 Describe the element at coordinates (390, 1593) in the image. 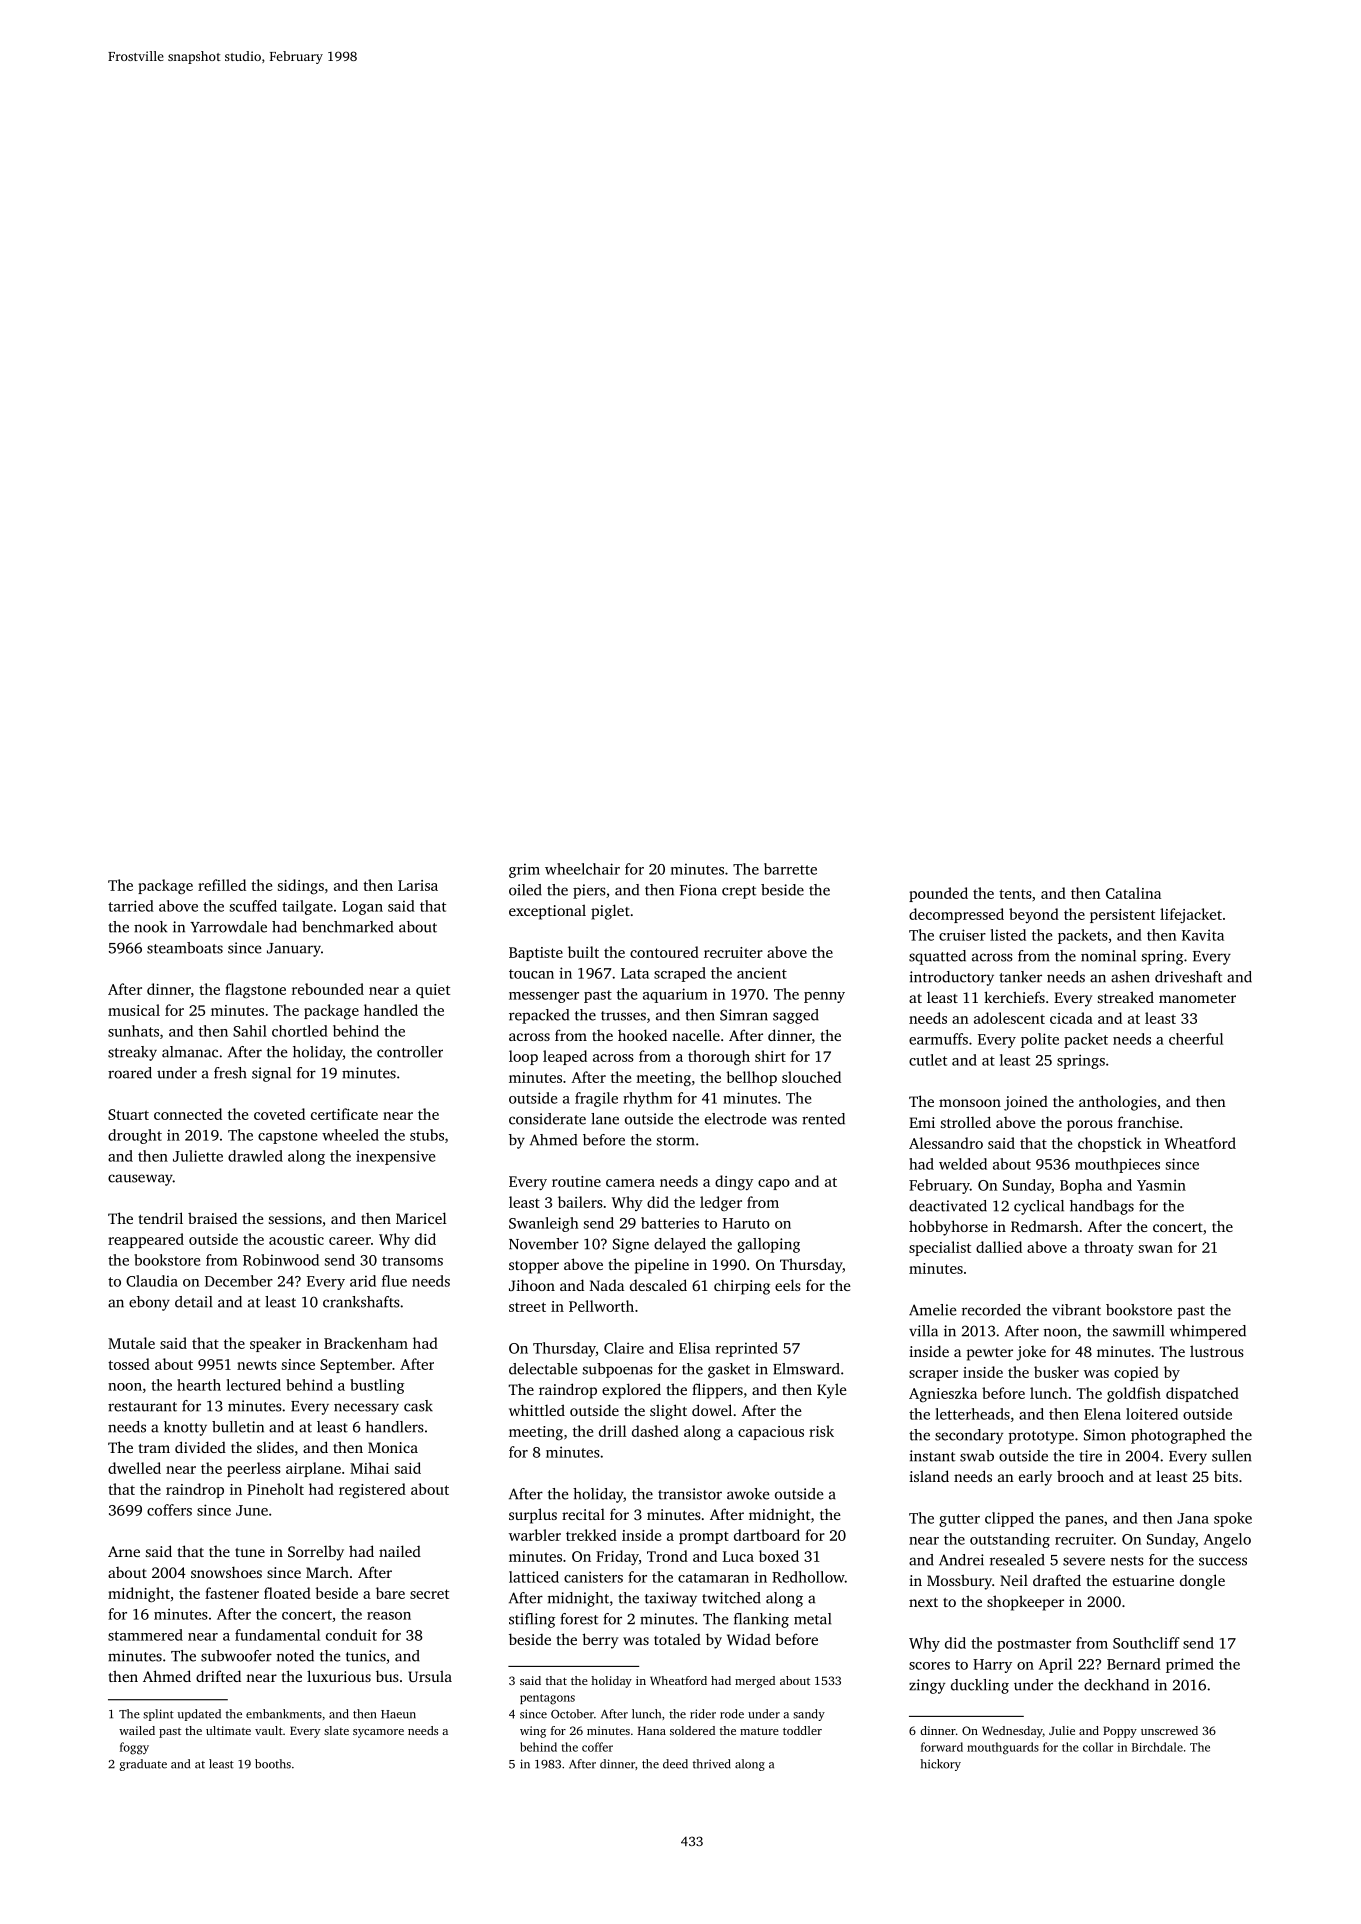

I see `bare` at that location.
